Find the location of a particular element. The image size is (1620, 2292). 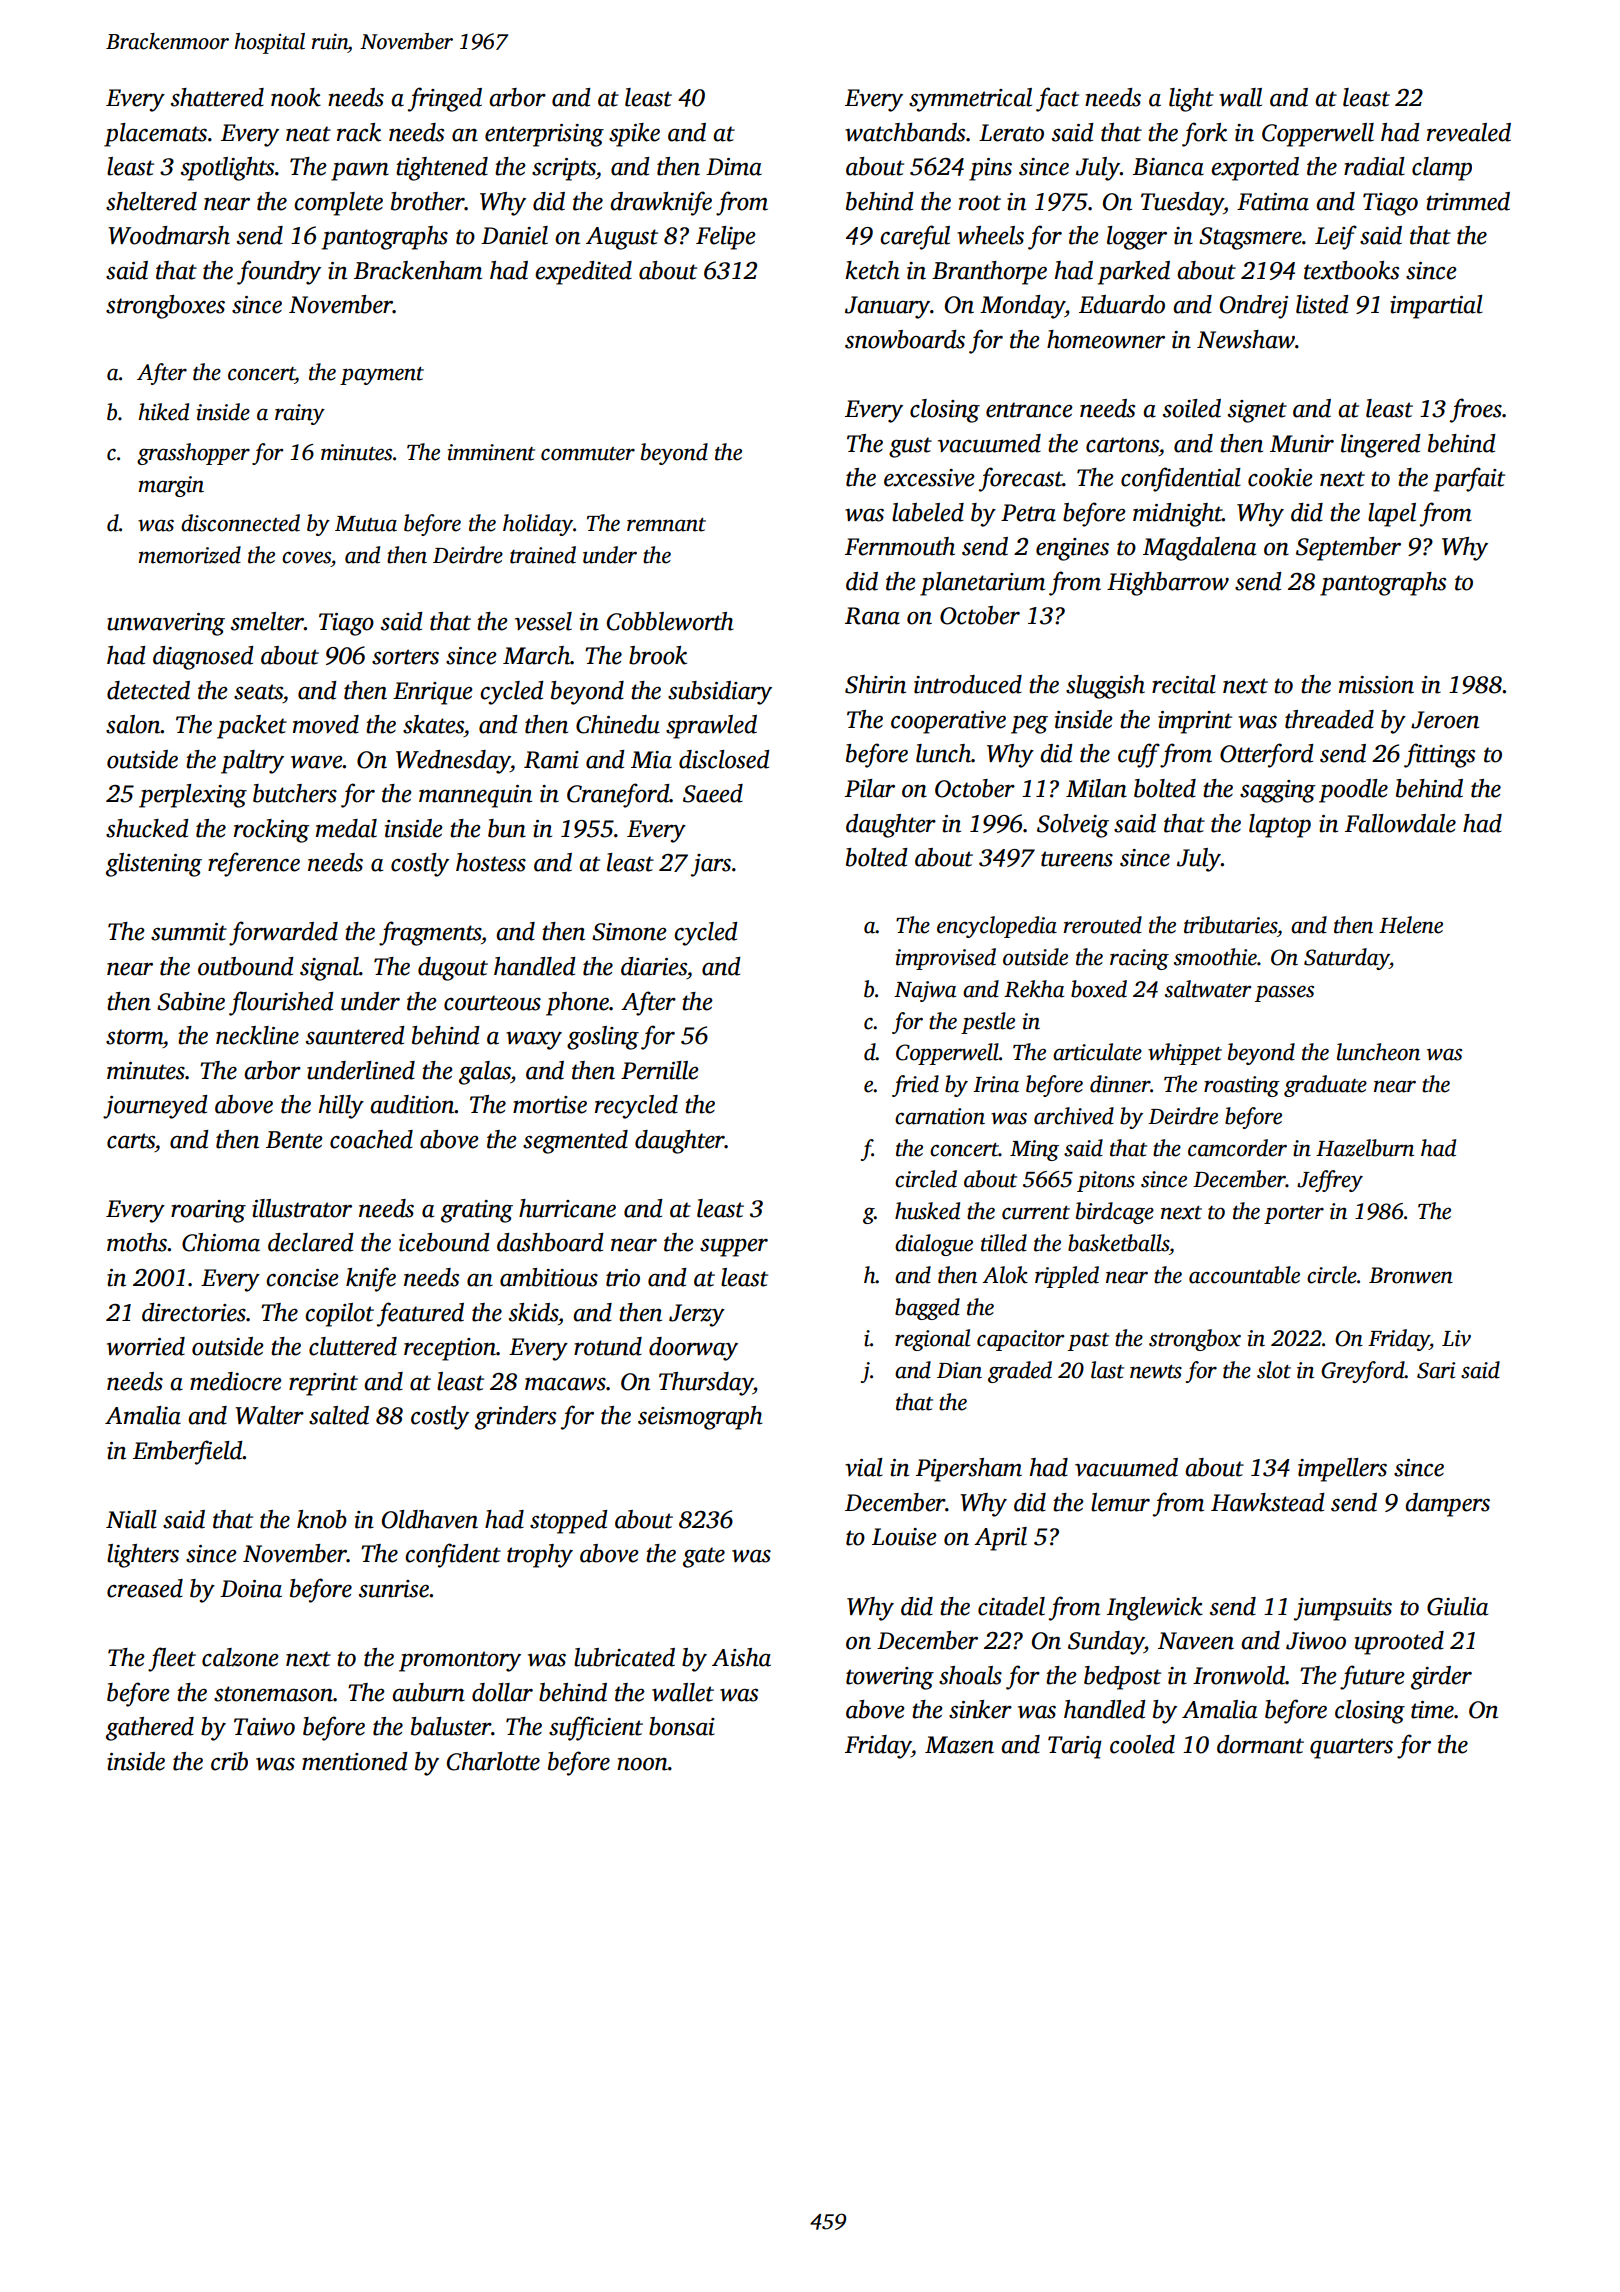

complete is located at coordinates (338, 204).
